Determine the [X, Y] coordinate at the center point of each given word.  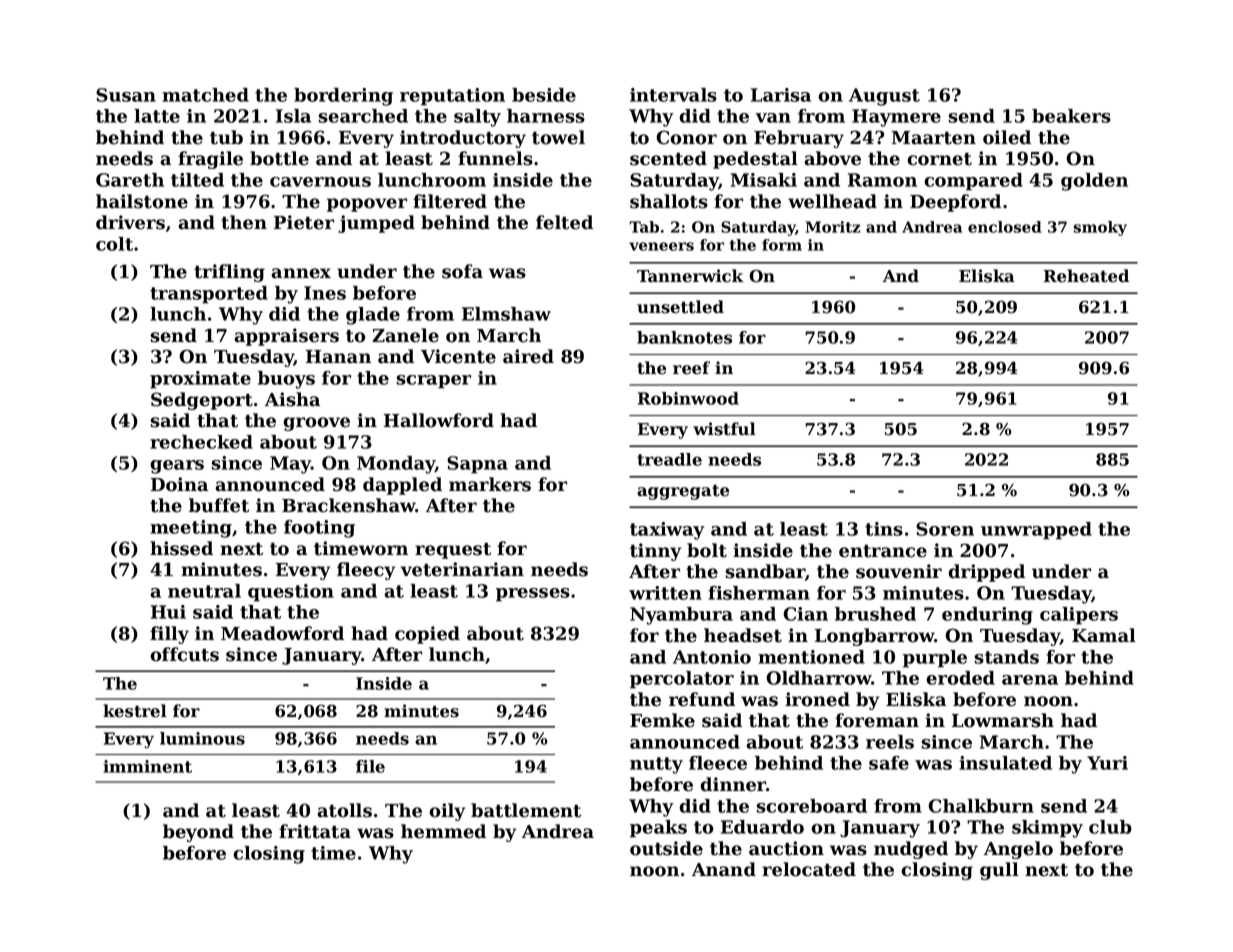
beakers [1071, 116]
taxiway [667, 531]
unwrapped [1036, 531]
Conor [686, 137]
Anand [724, 869]
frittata [315, 831]
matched [205, 95]
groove [316, 424]
